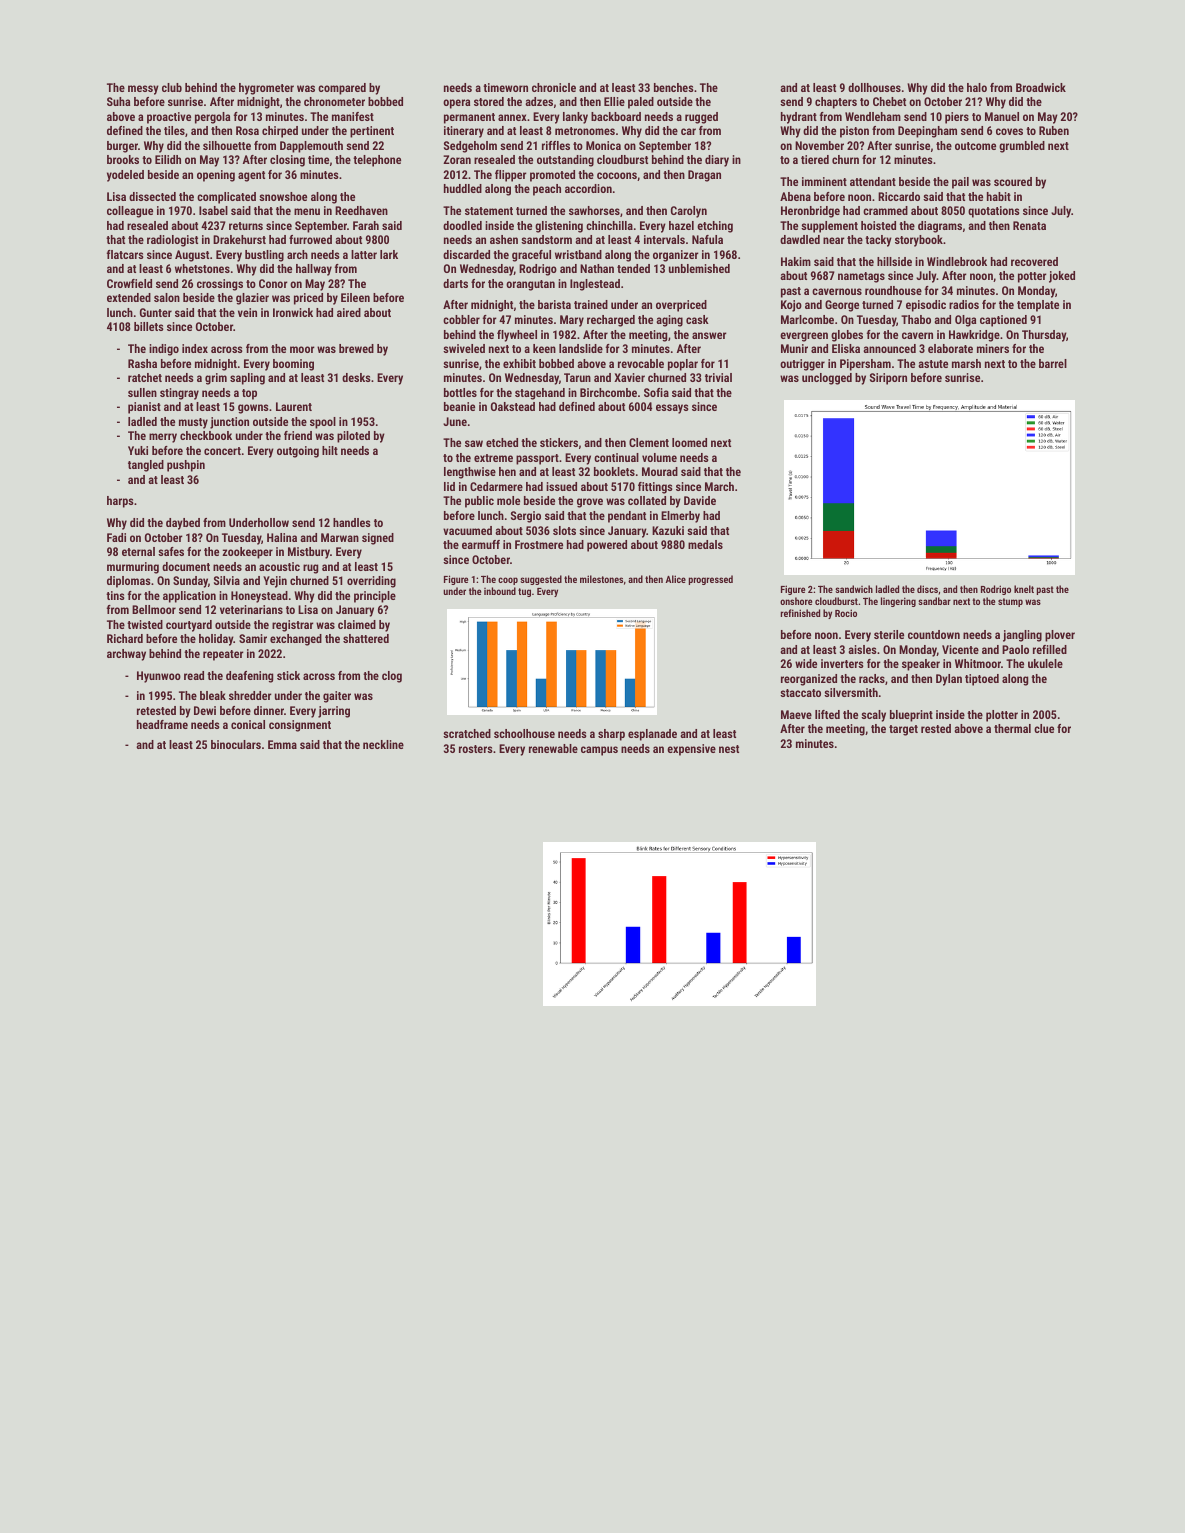  I want to click on recovered, so click(1034, 261).
